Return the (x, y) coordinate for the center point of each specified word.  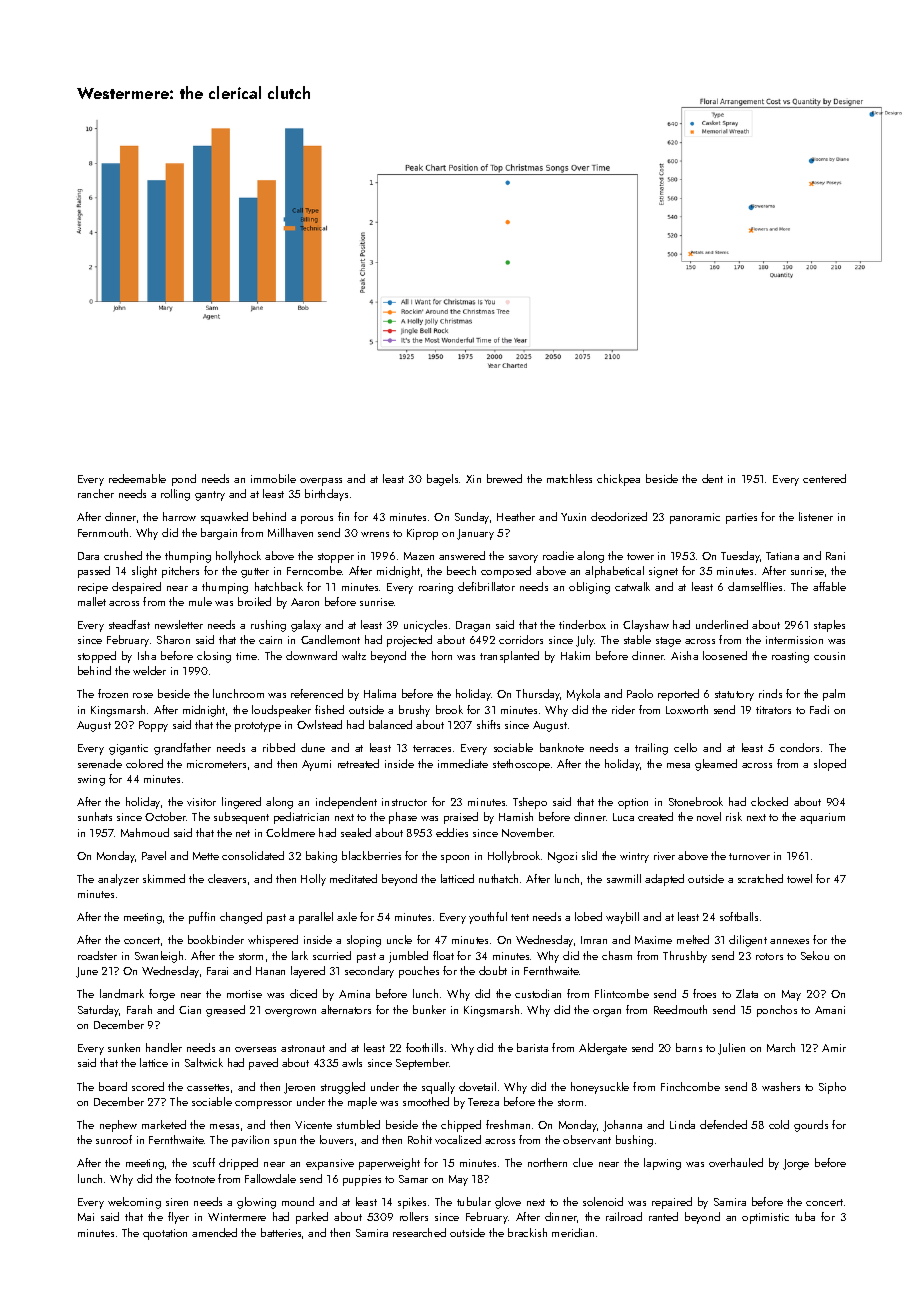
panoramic (695, 518)
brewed (504, 478)
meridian (573, 1232)
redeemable (137, 478)
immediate (463, 763)
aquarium (822, 818)
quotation (165, 1234)
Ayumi (316, 765)
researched (419, 1232)
